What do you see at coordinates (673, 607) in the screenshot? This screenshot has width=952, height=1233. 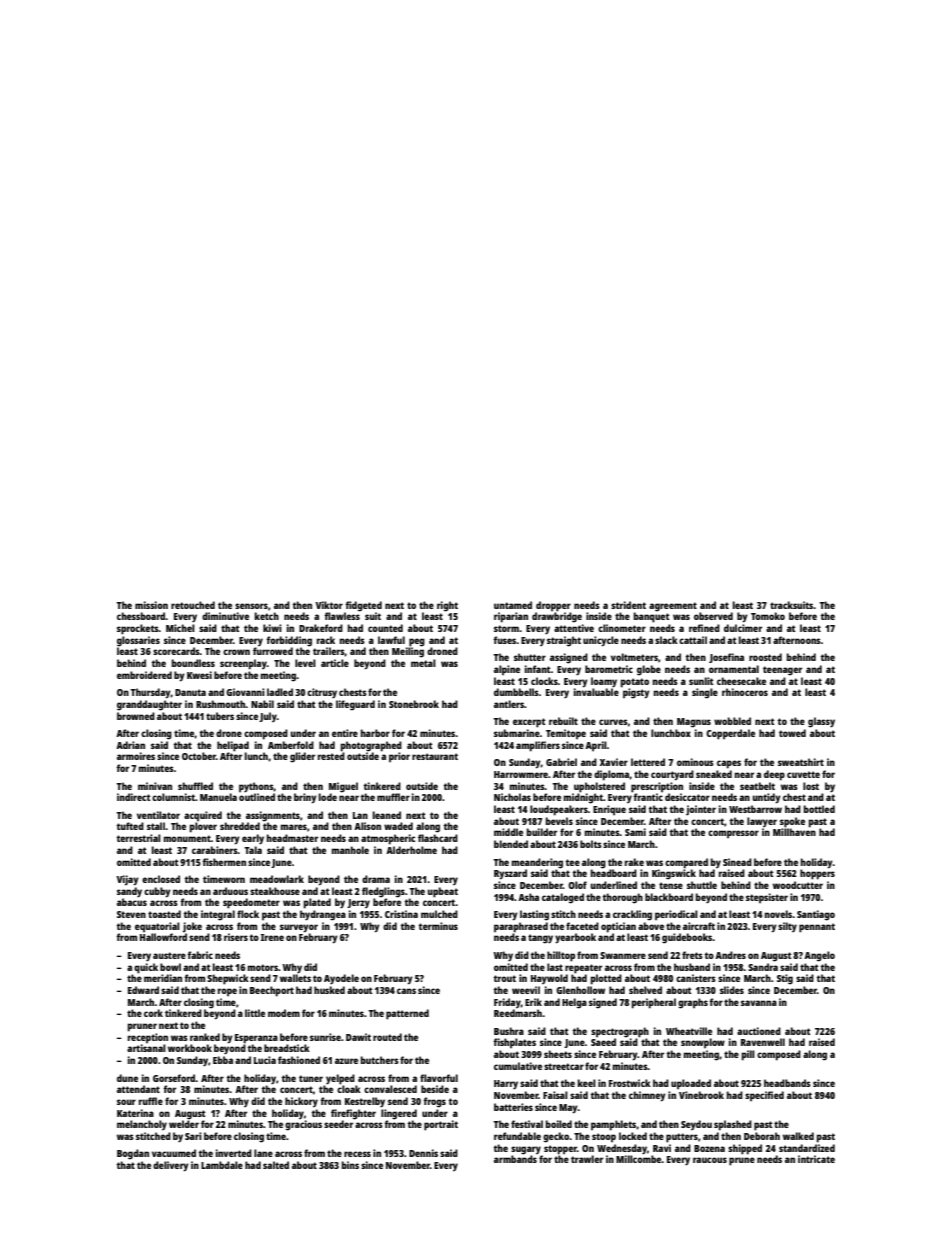 I see `agreement` at bounding box center [673, 607].
